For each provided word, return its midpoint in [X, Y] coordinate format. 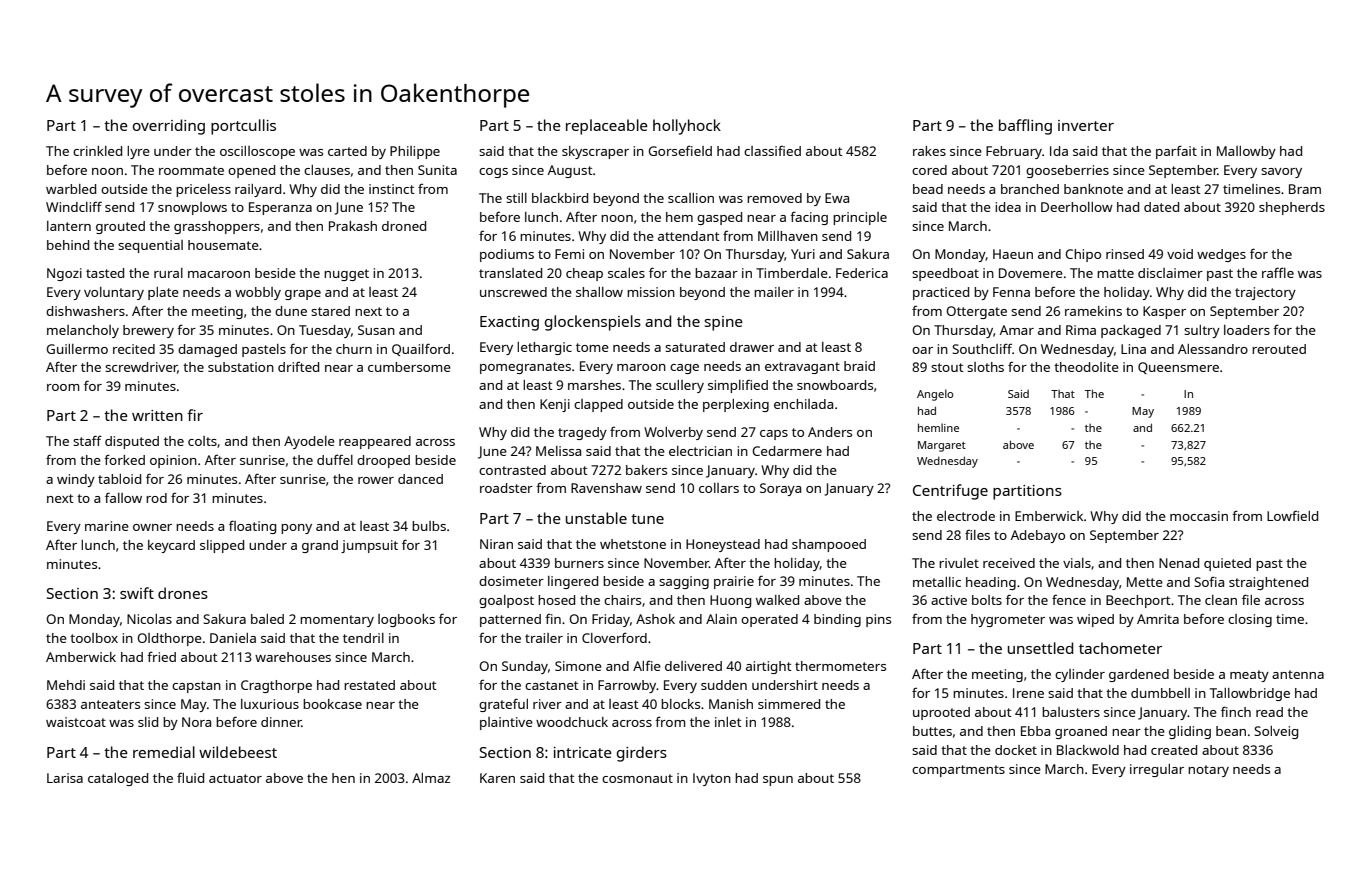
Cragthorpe [276, 686]
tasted [105, 273]
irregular [1157, 770]
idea [1008, 207]
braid [859, 366]
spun [778, 781]
